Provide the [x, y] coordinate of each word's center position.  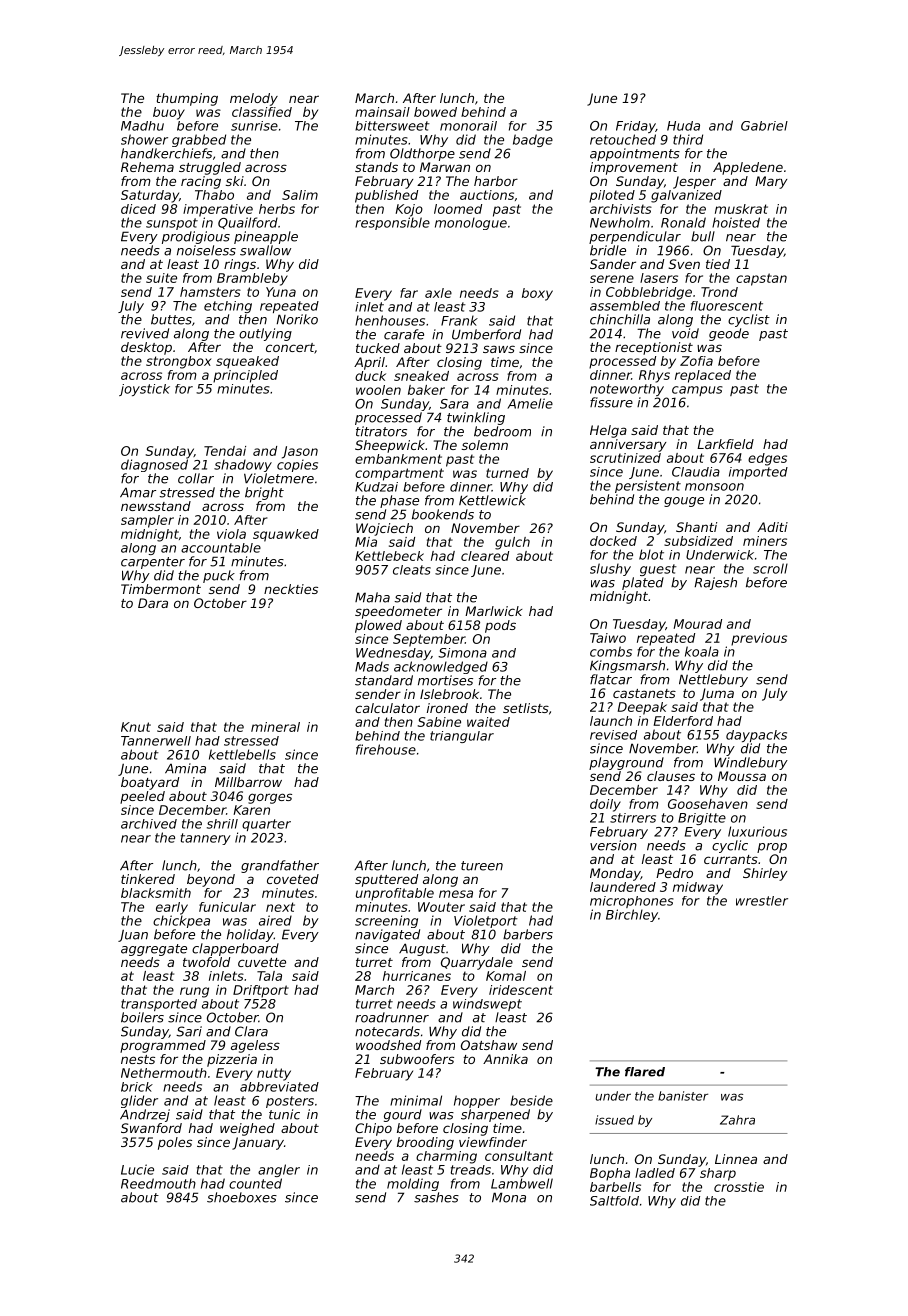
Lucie [137, 1169]
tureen [482, 866]
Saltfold [614, 1201]
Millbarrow [248, 782]
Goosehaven [708, 804]
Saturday [150, 196]
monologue [471, 223]
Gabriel [764, 126]
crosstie [739, 1187]
